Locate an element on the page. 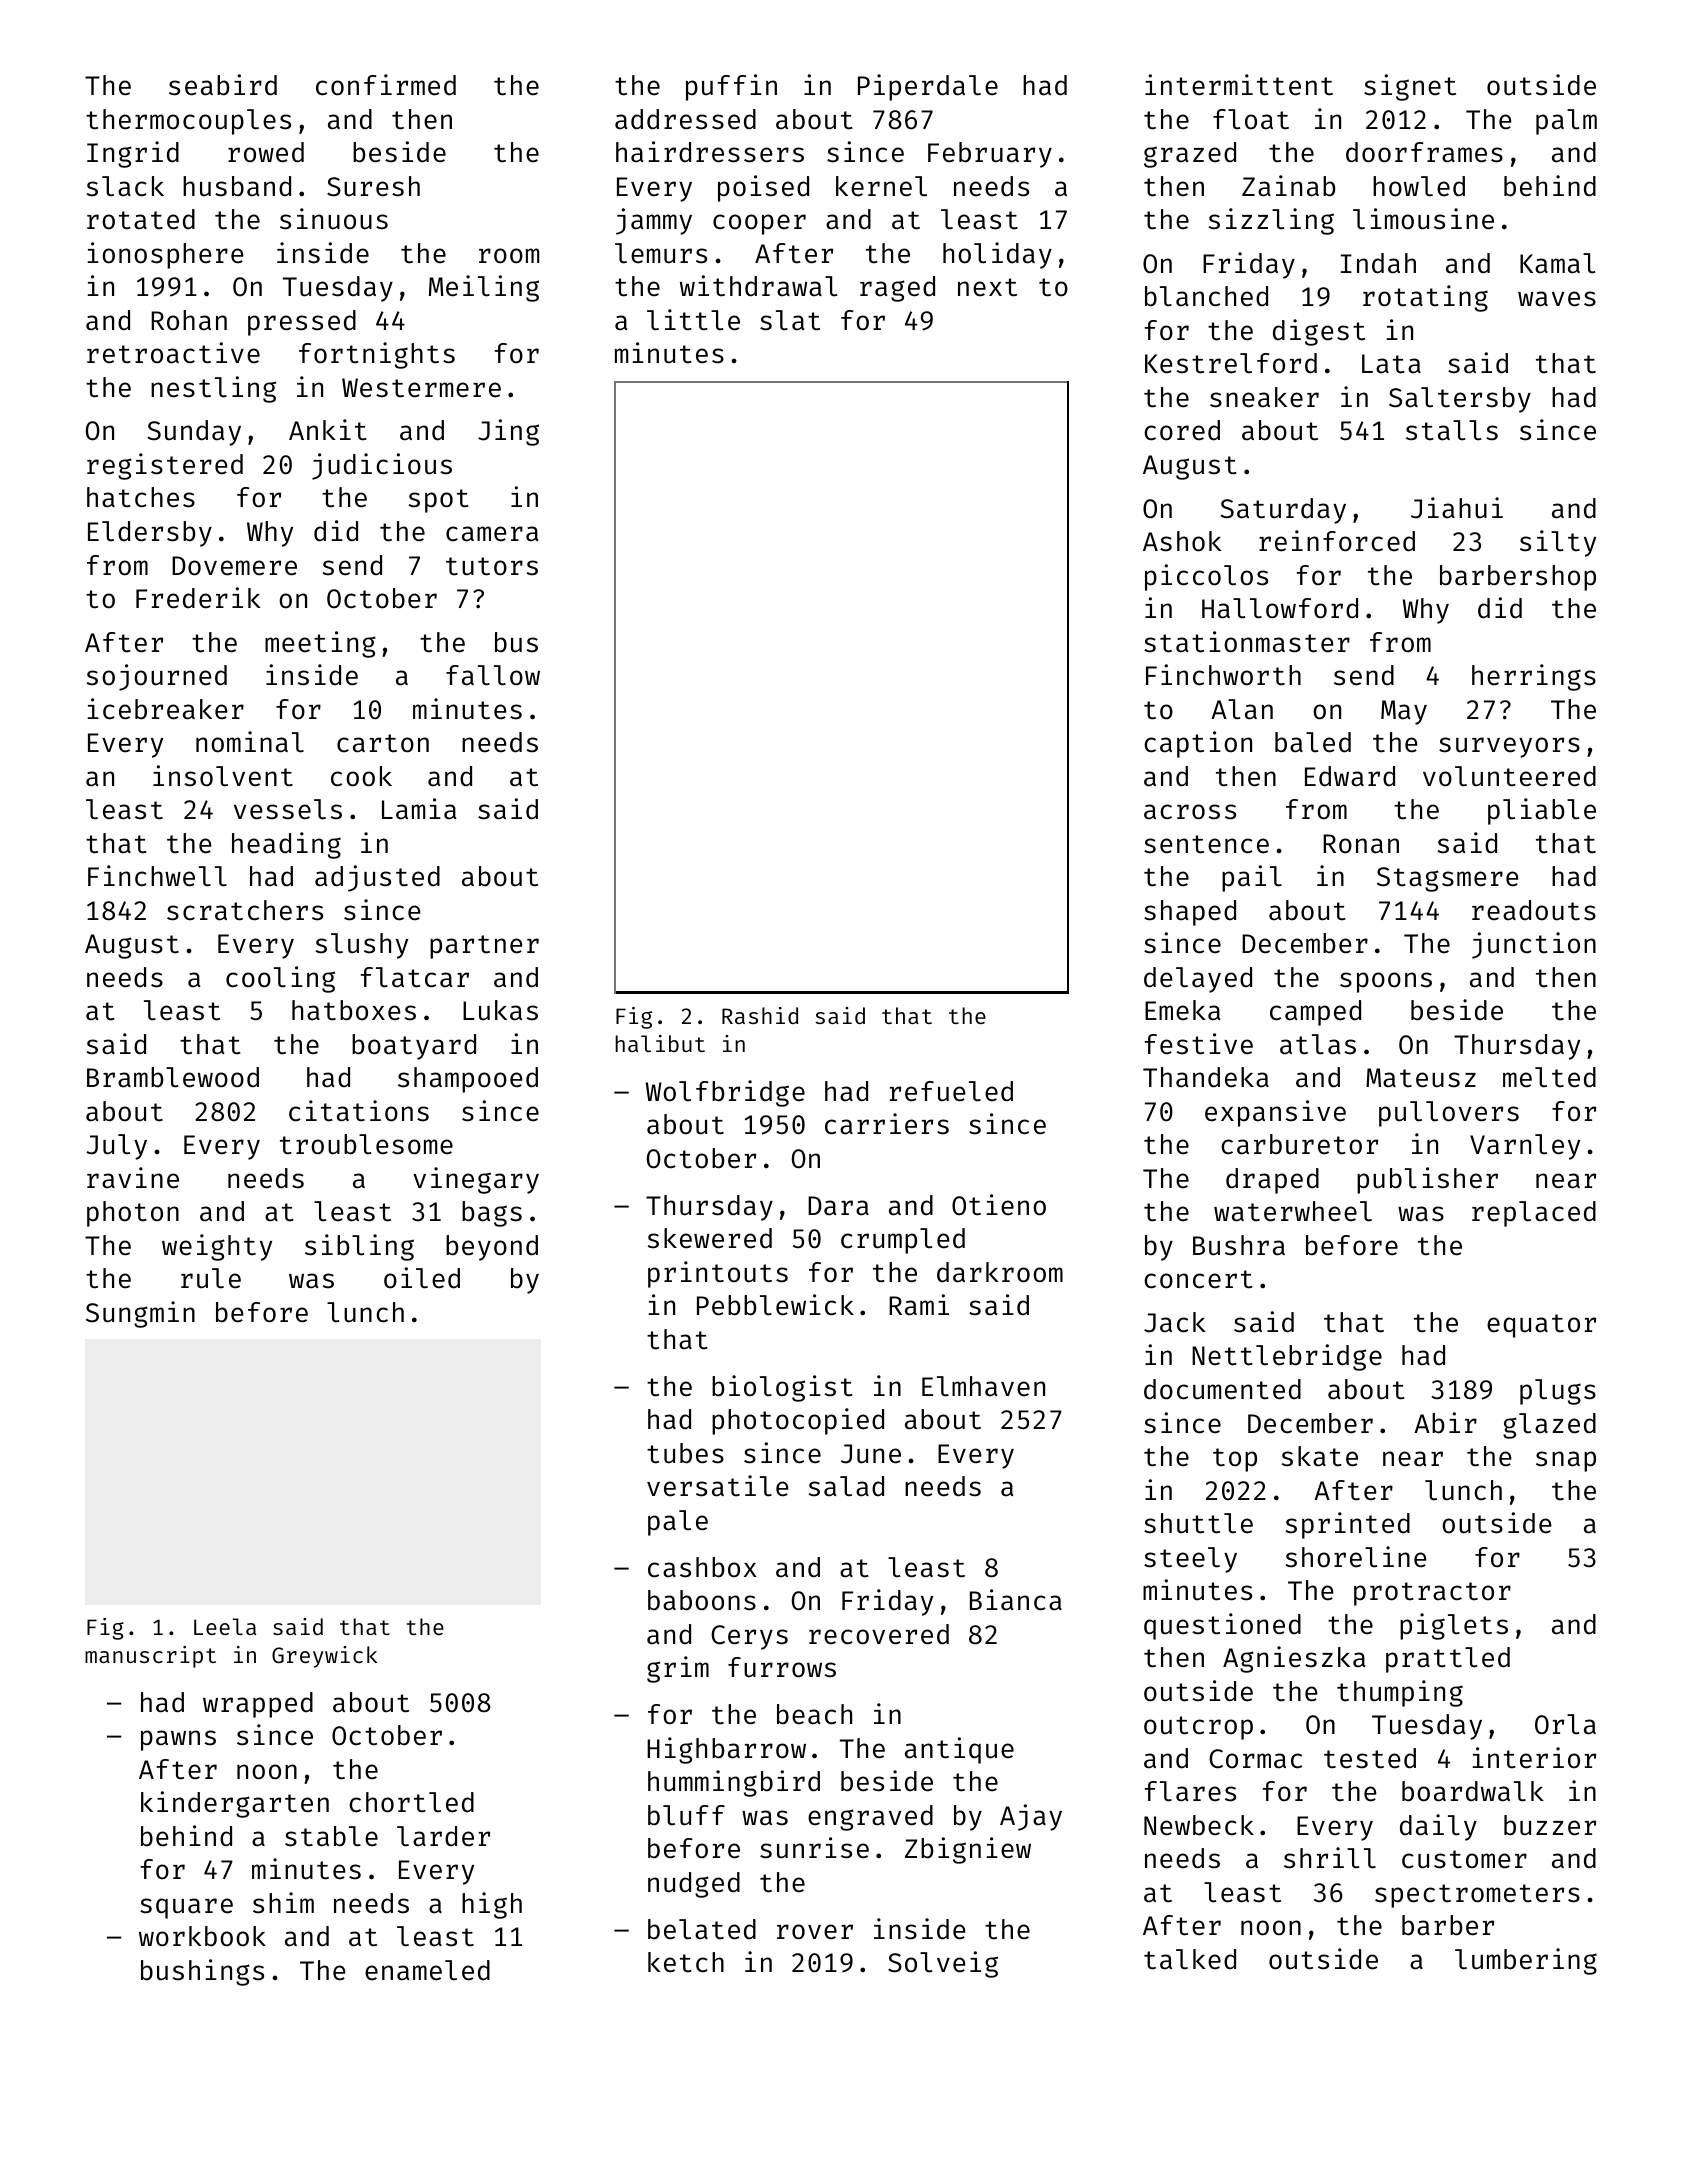  Rashid is located at coordinates (760, 1015).
